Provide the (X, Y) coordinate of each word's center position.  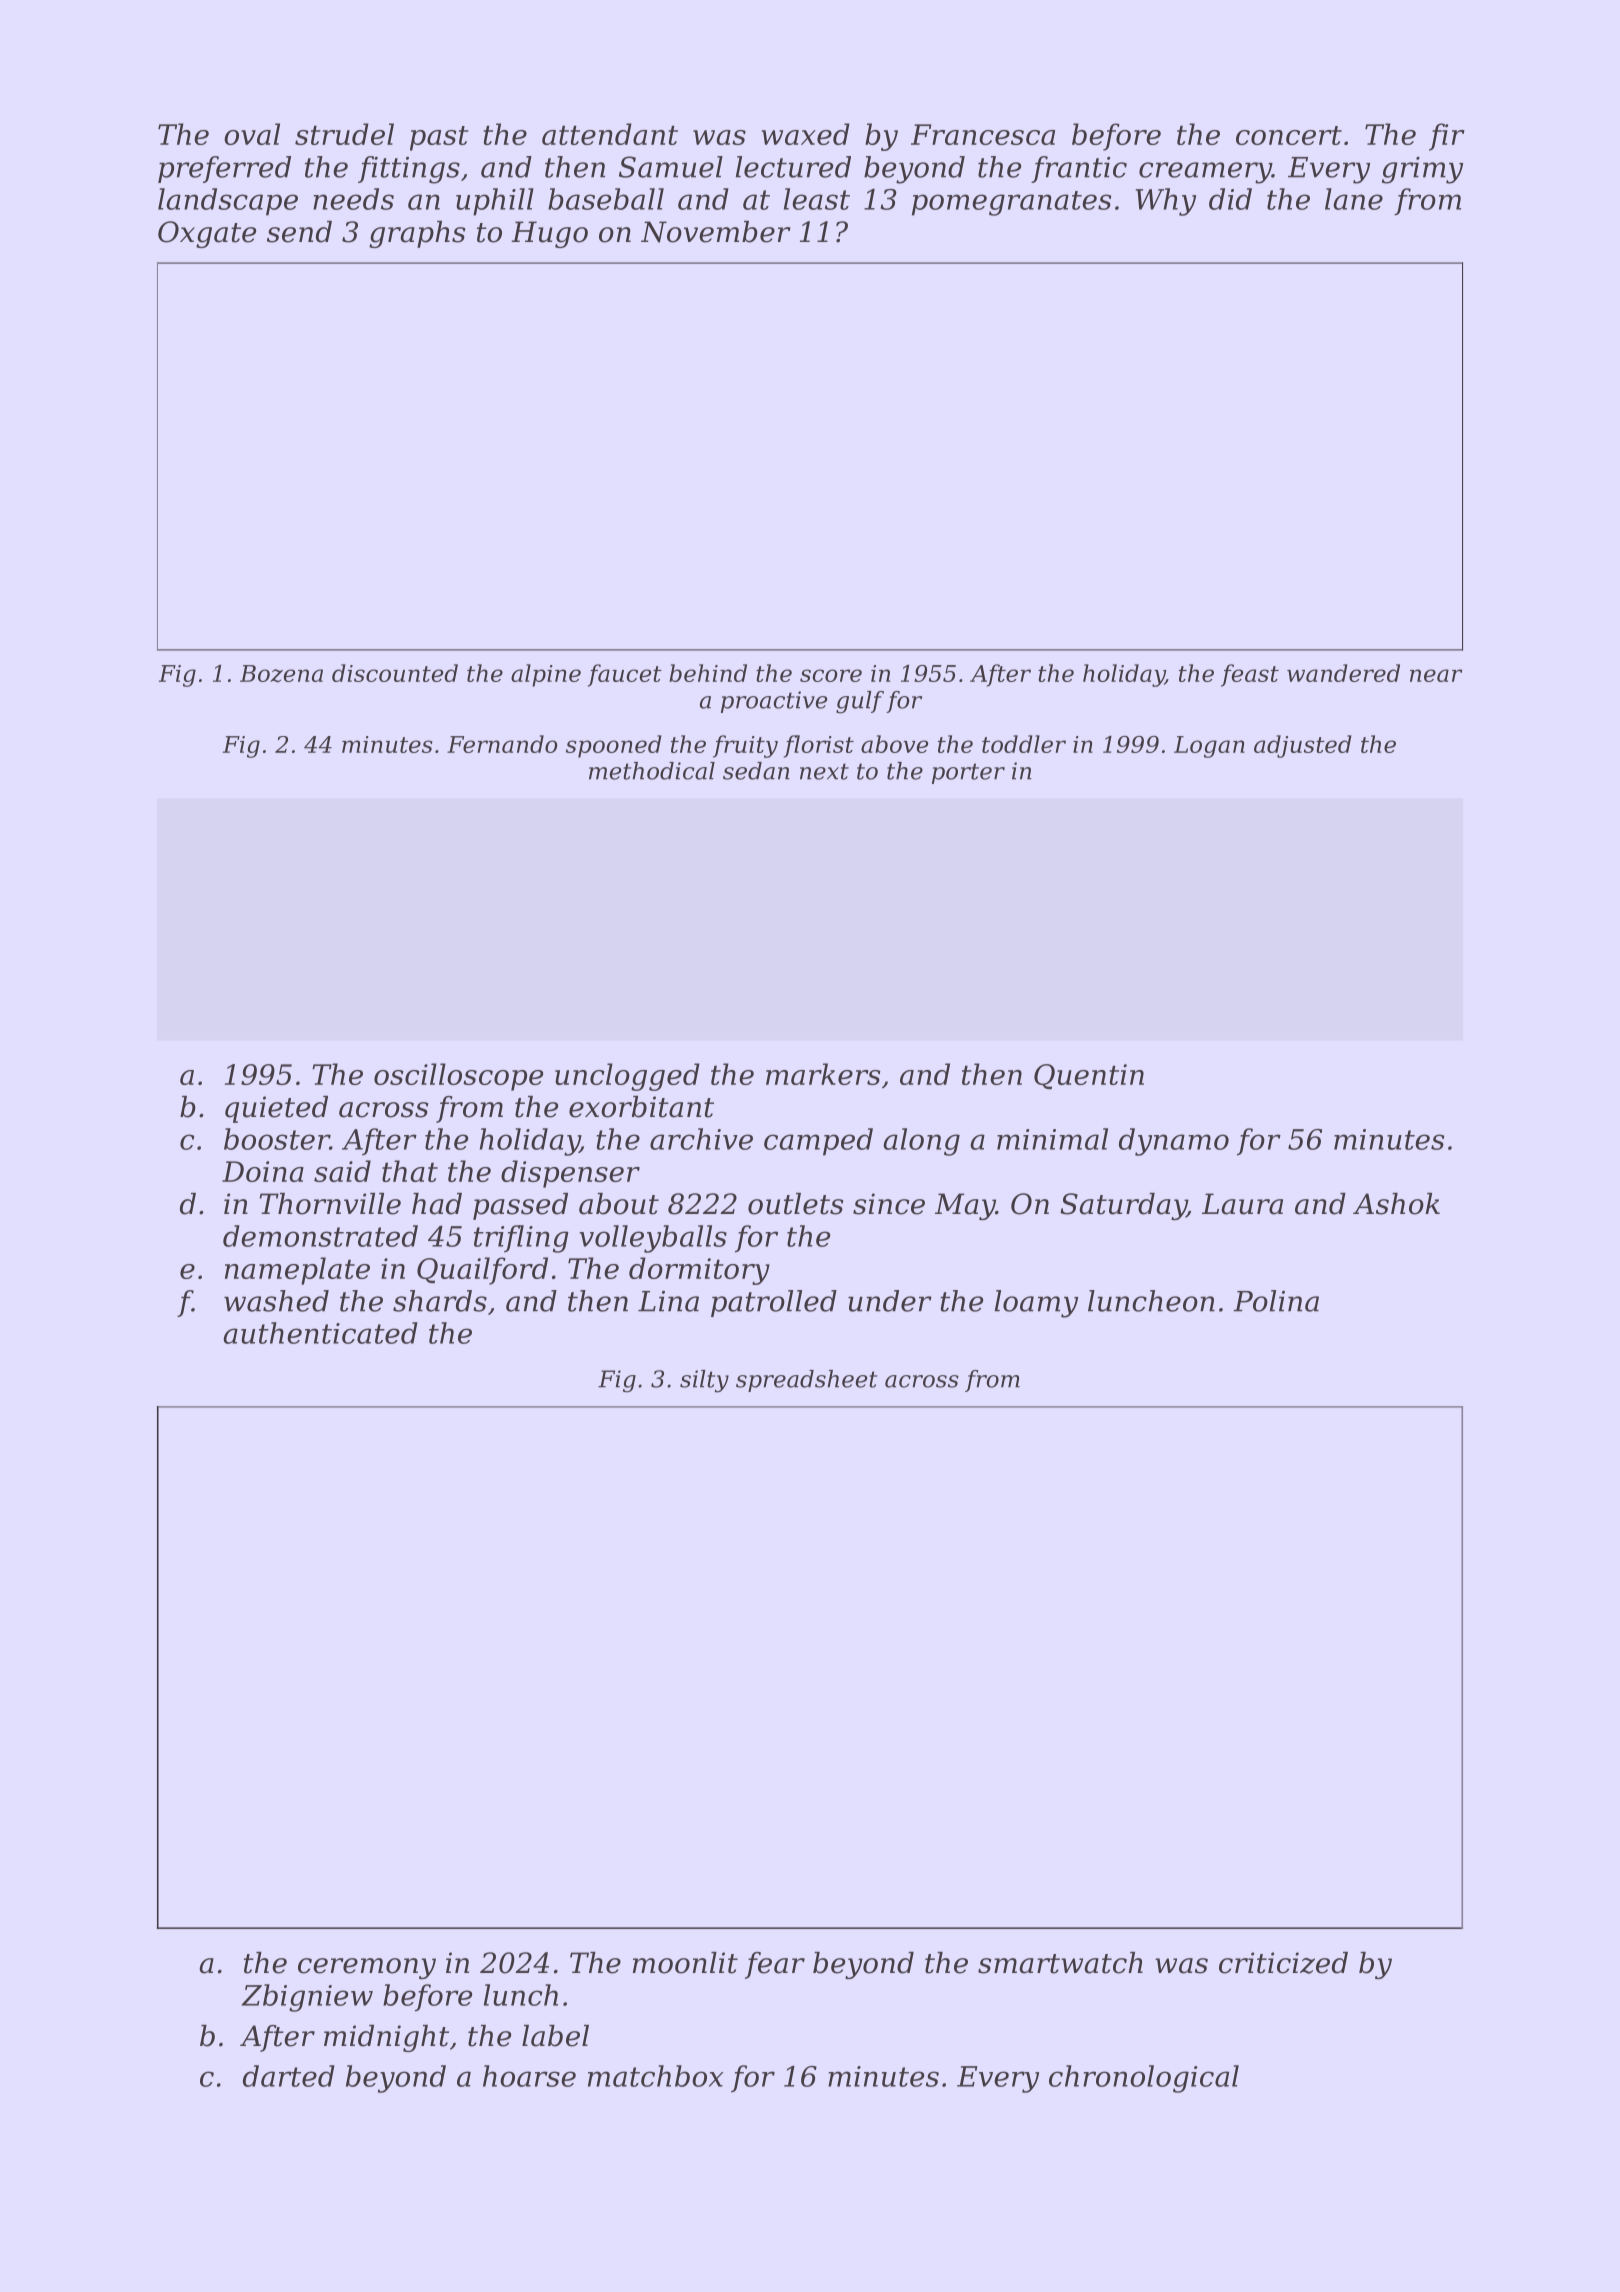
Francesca (983, 134)
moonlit (685, 1963)
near (1436, 675)
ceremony (367, 1968)
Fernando (502, 744)
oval (252, 134)
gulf (860, 702)
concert (1289, 135)
